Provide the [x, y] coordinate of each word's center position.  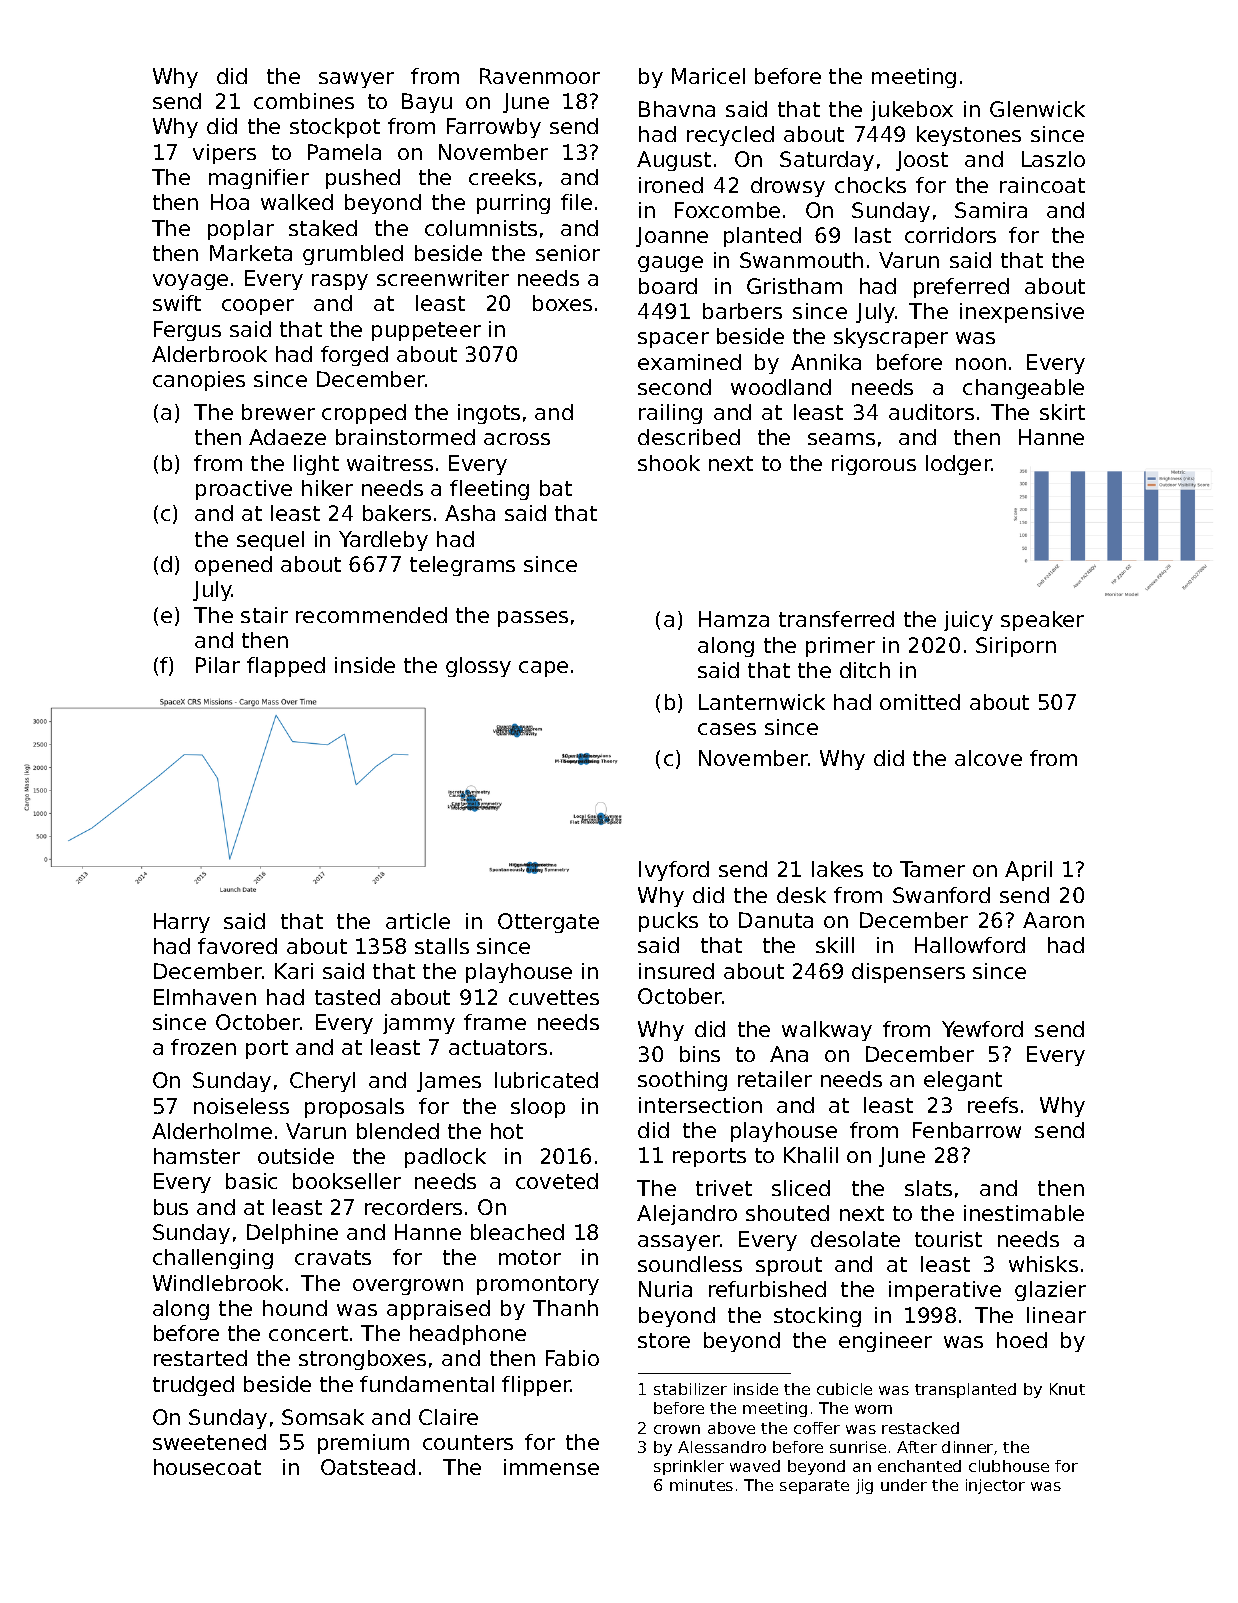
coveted [557, 1181]
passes [533, 619]
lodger [959, 465]
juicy [968, 621]
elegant [963, 1081]
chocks [870, 185]
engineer [885, 1342]
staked [323, 228]
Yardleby [383, 541]
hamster [197, 1156]
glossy [478, 667]
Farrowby [494, 128]
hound [295, 1308]
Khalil [811, 1155]
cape [543, 669]
